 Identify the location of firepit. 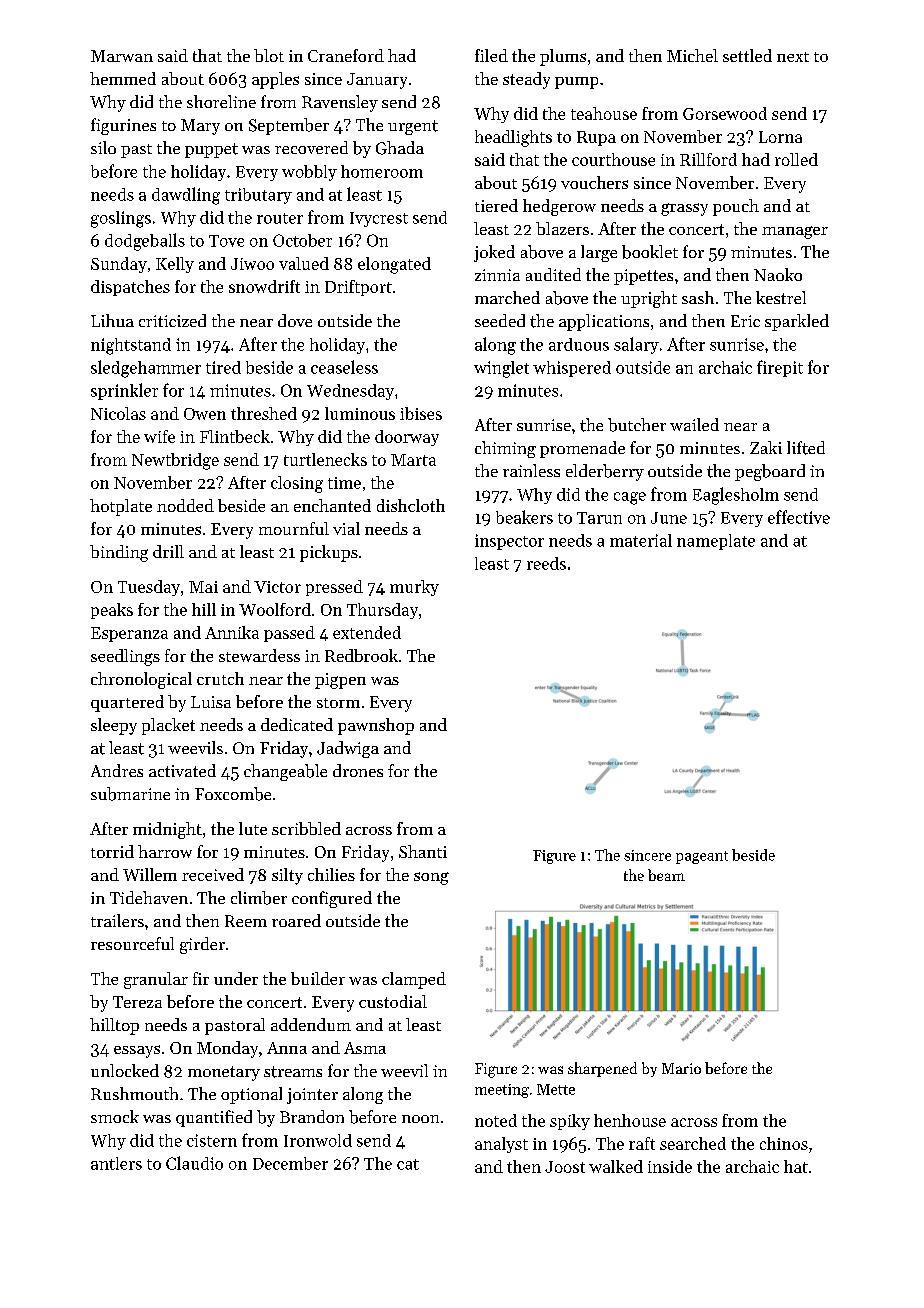
(780, 368).
